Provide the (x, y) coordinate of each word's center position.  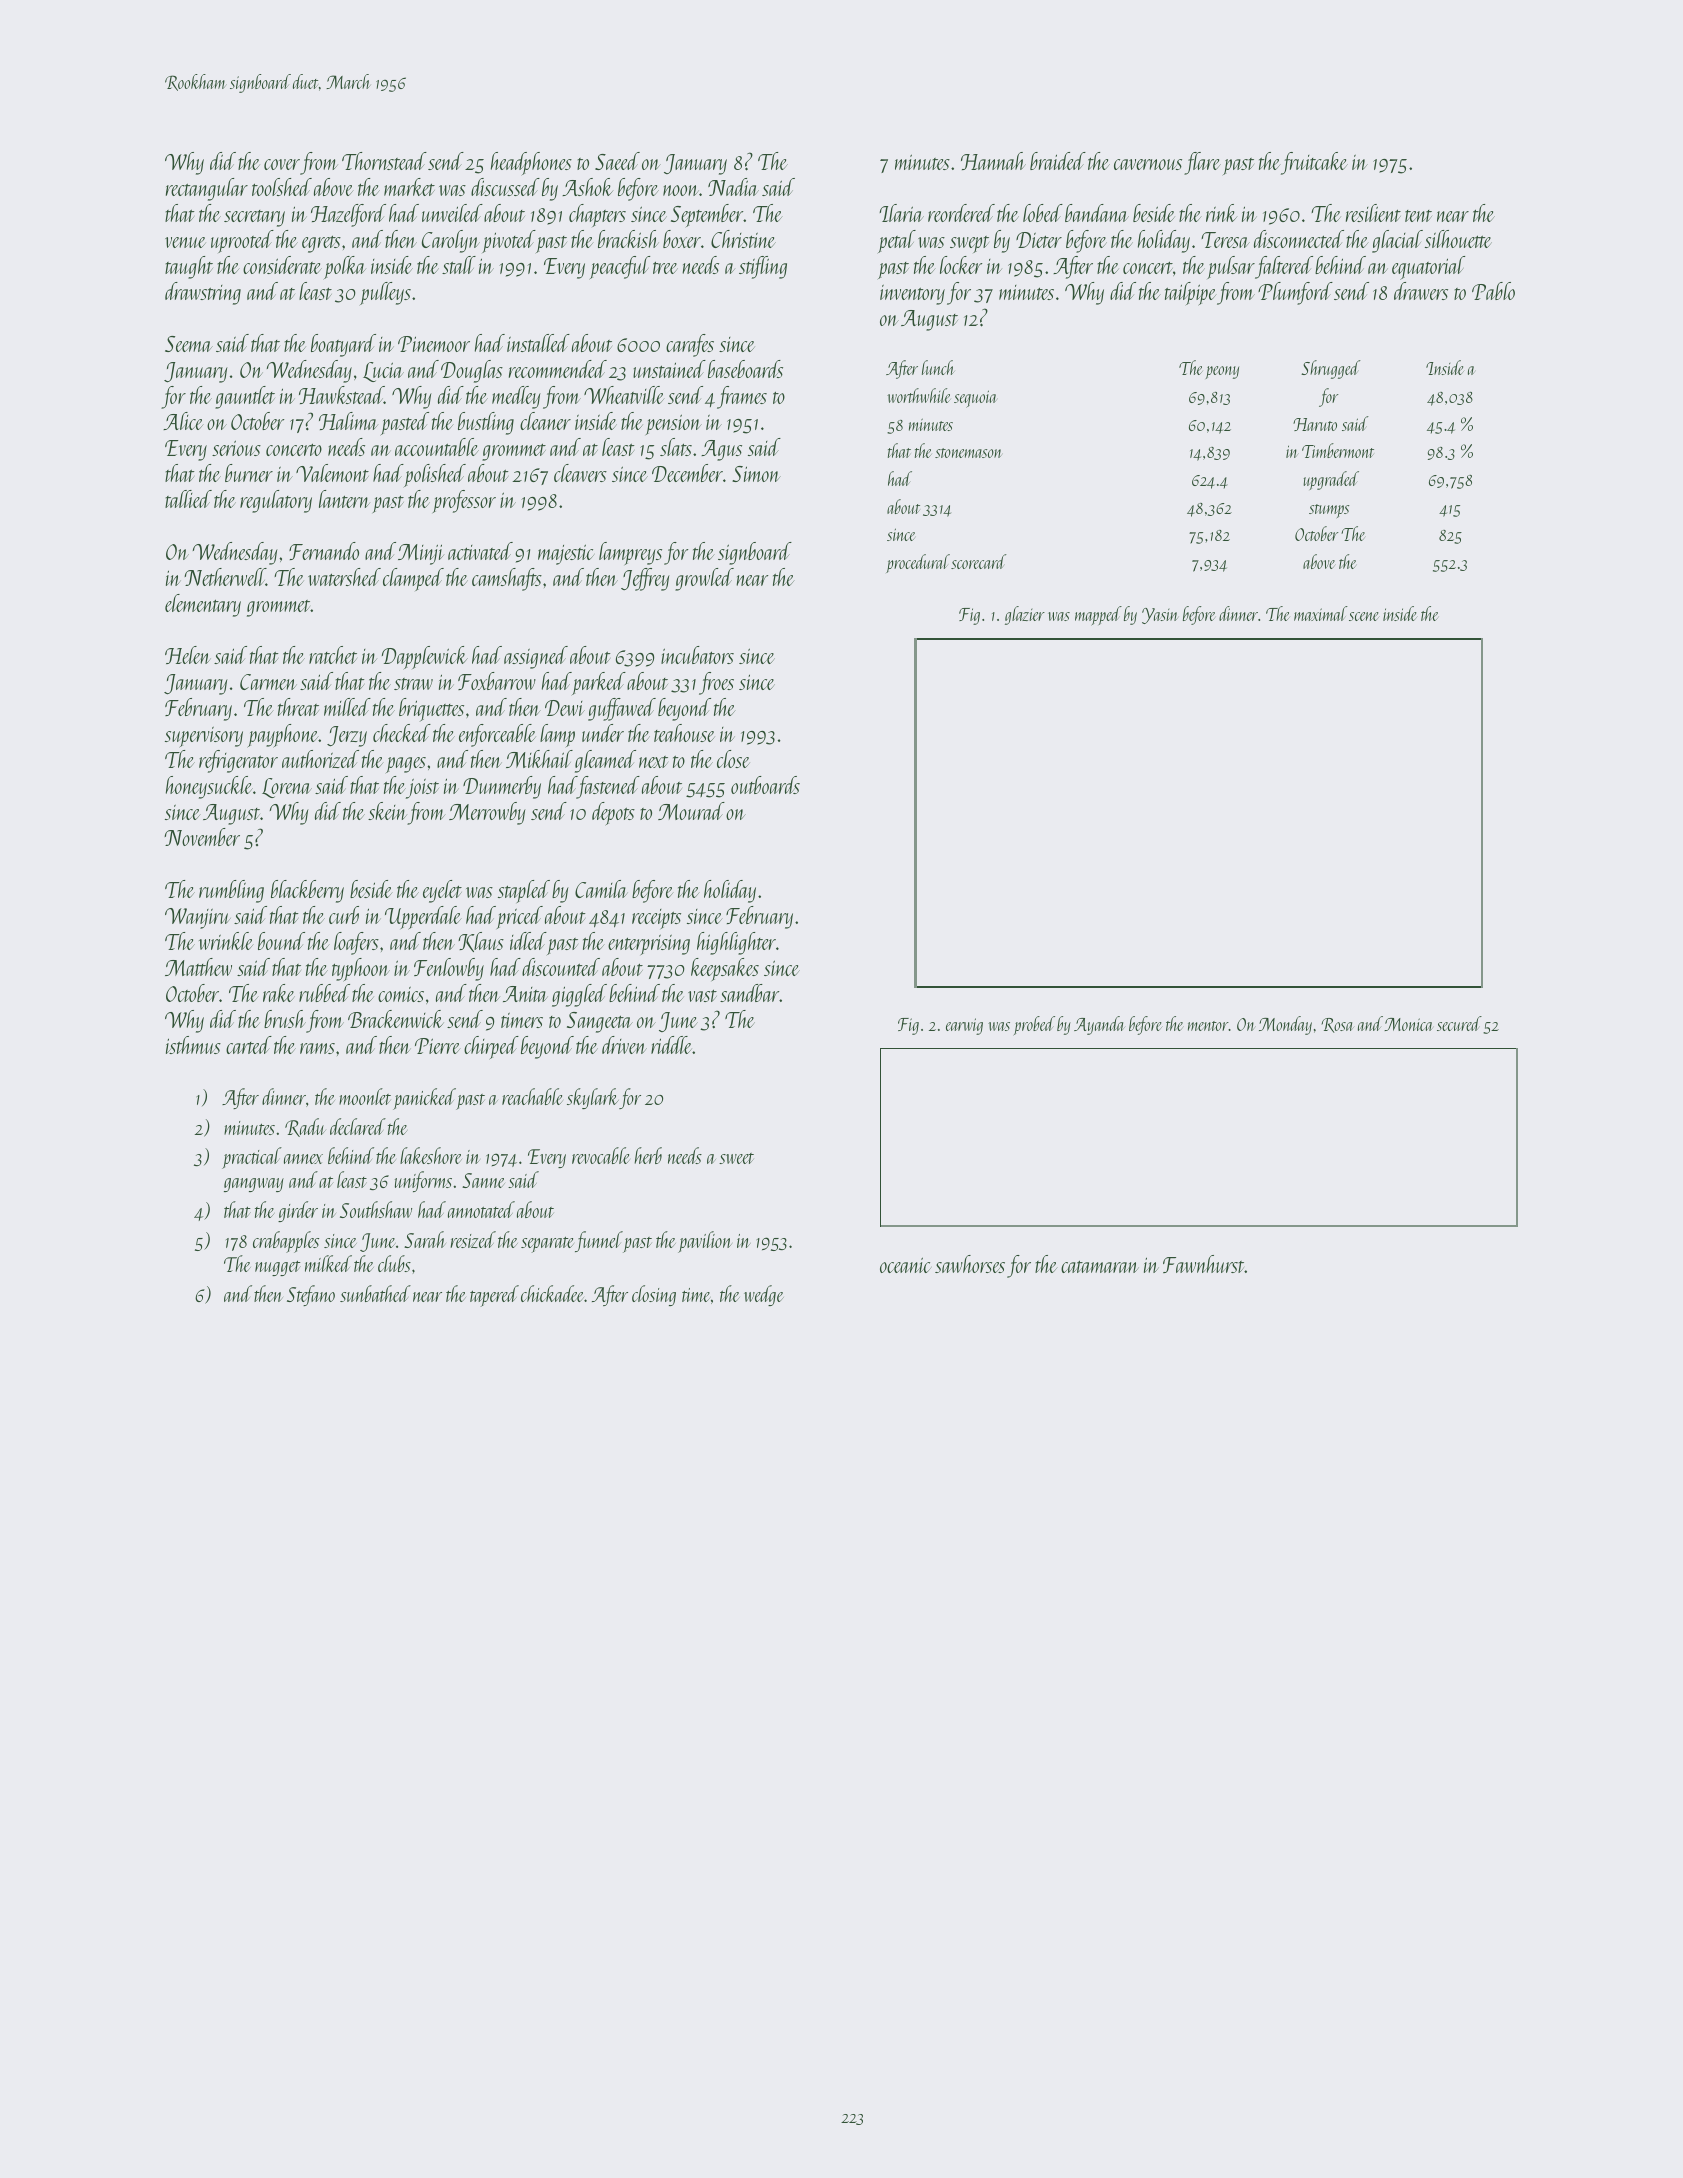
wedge (764, 1295)
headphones (531, 163)
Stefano (311, 1295)
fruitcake (1314, 163)
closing (654, 1295)
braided (1058, 161)
